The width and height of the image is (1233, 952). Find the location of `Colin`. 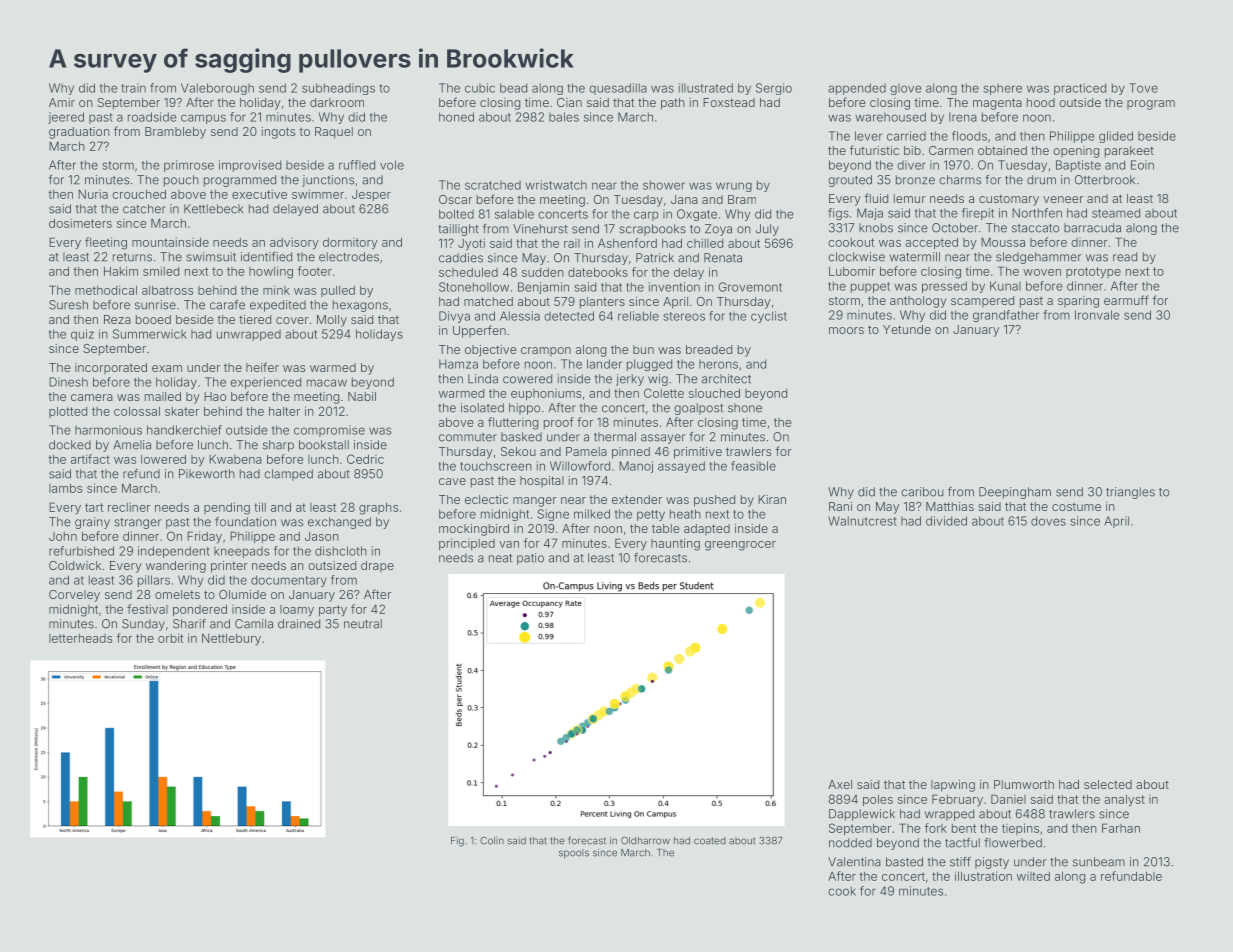

Colin is located at coordinates (492, 841).
